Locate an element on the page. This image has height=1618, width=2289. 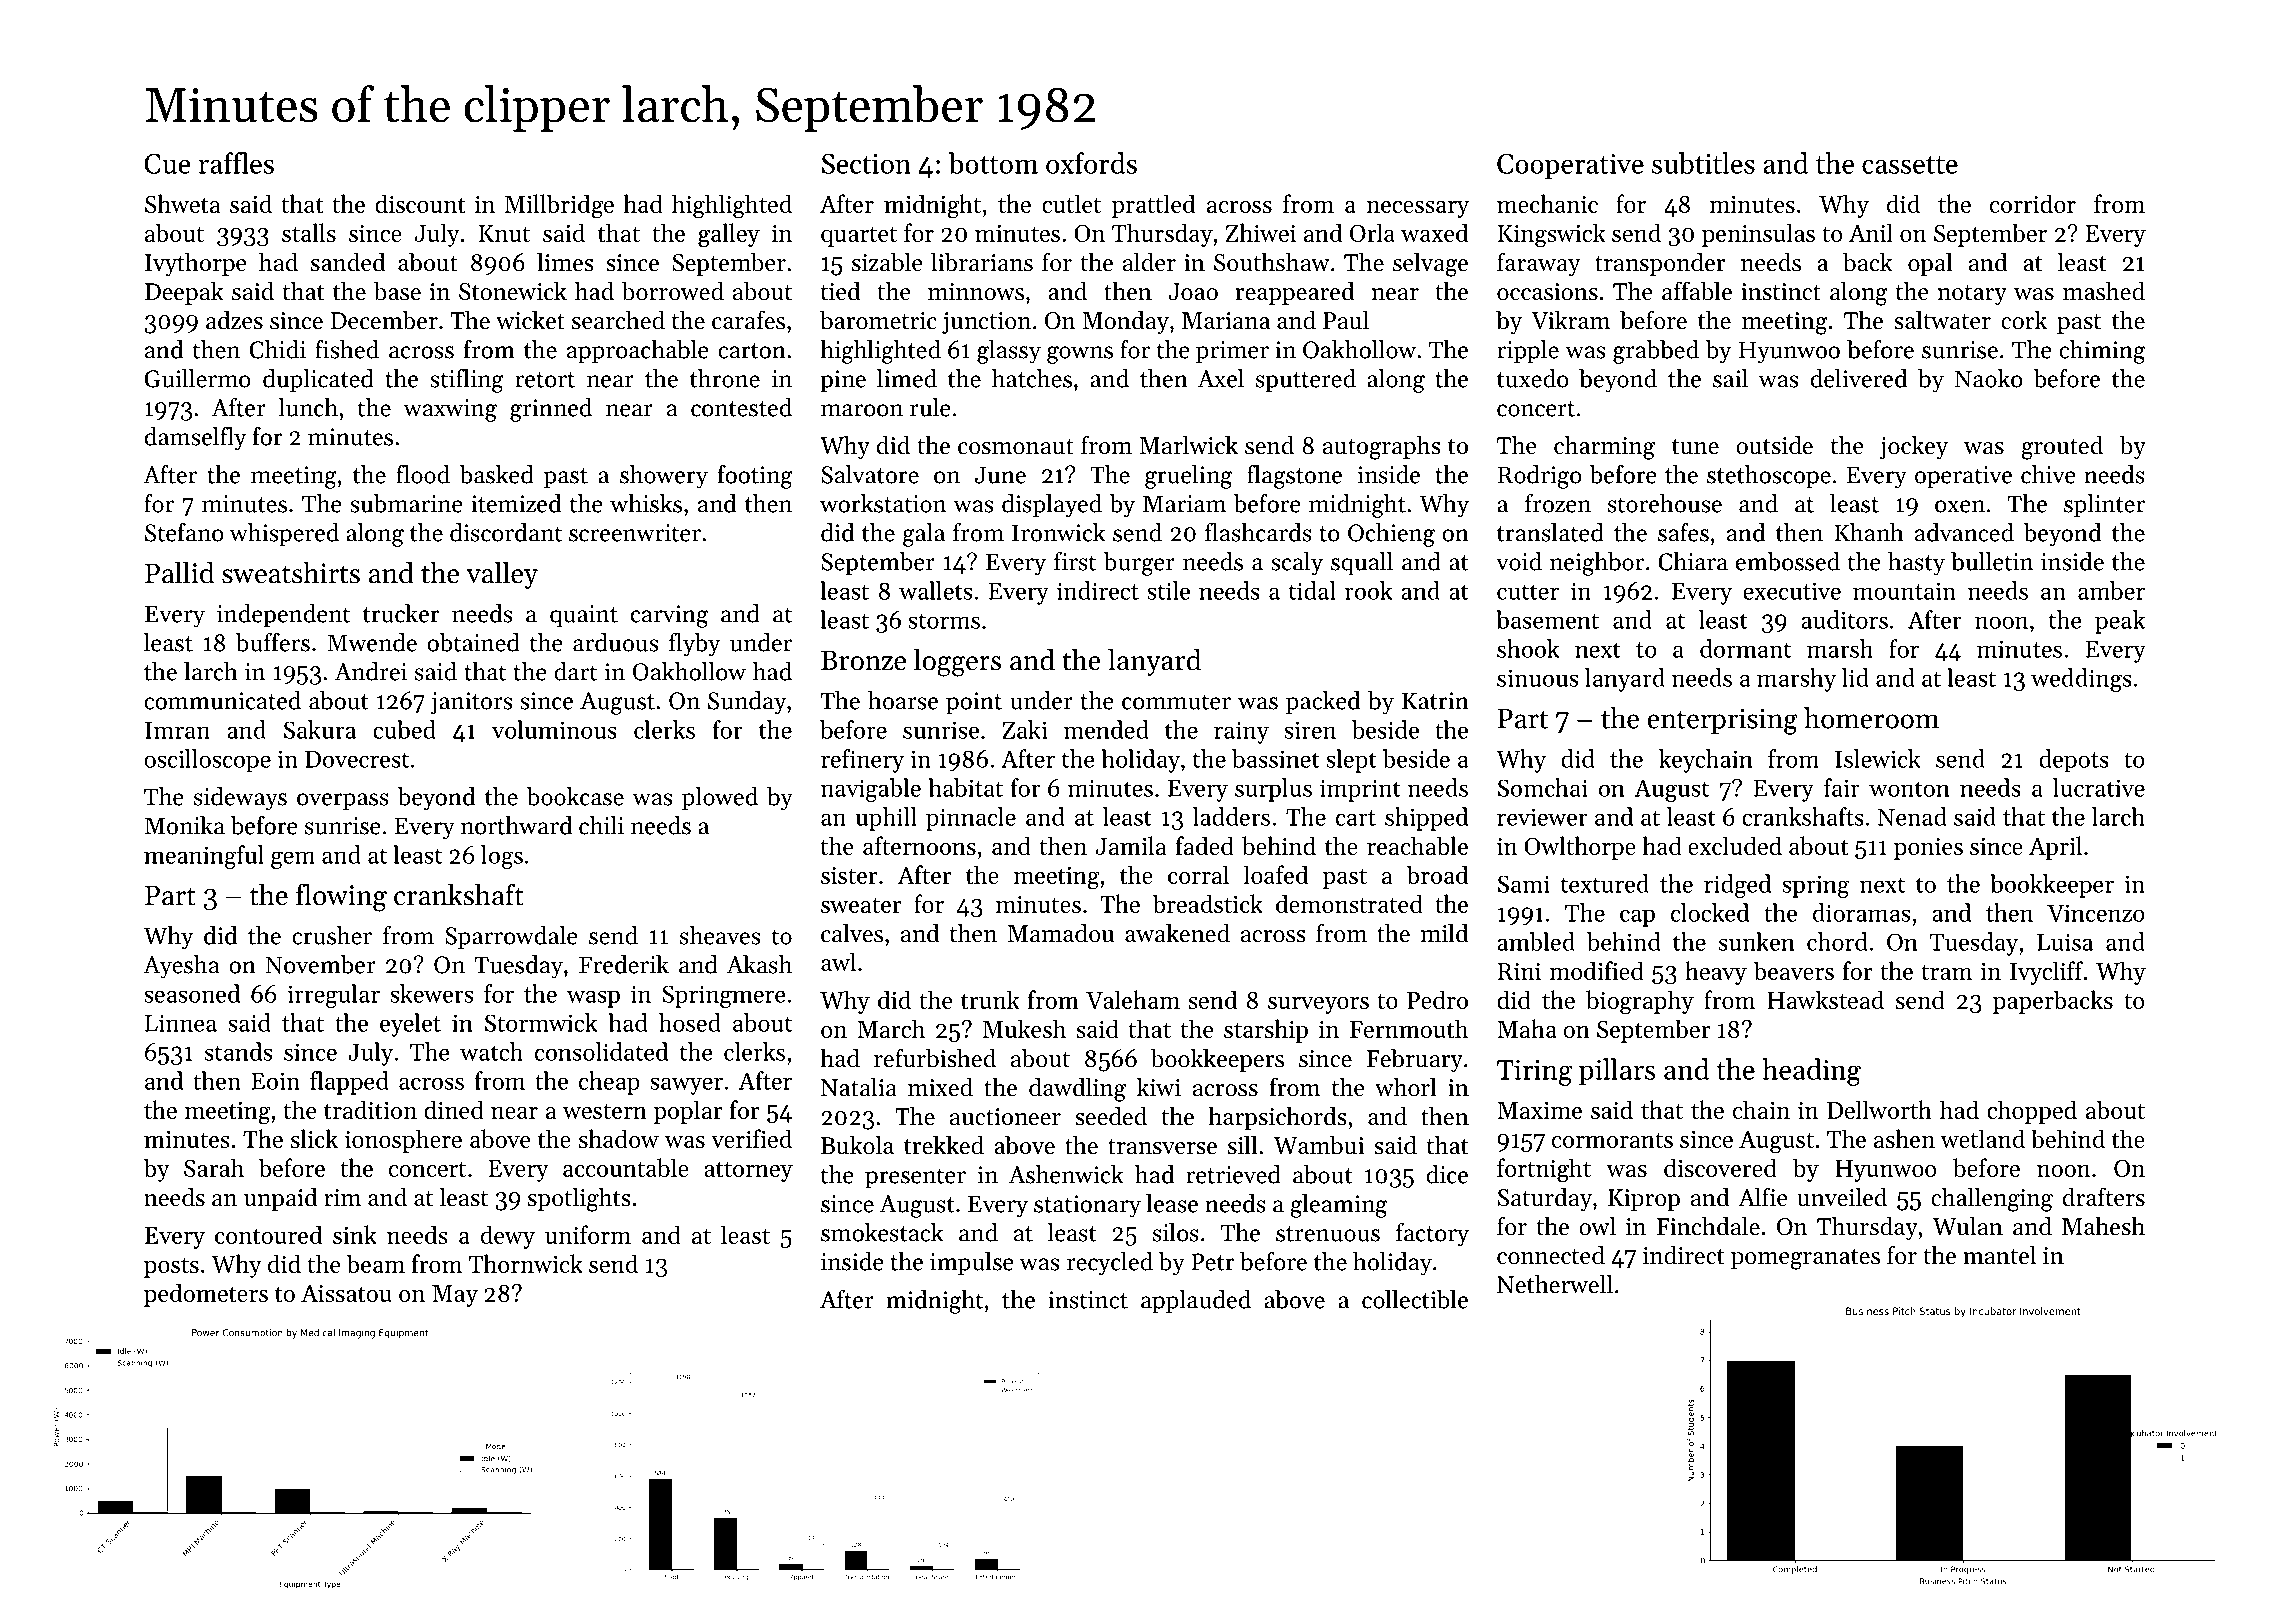
oxfords is located at coordinates (1091, 163).
